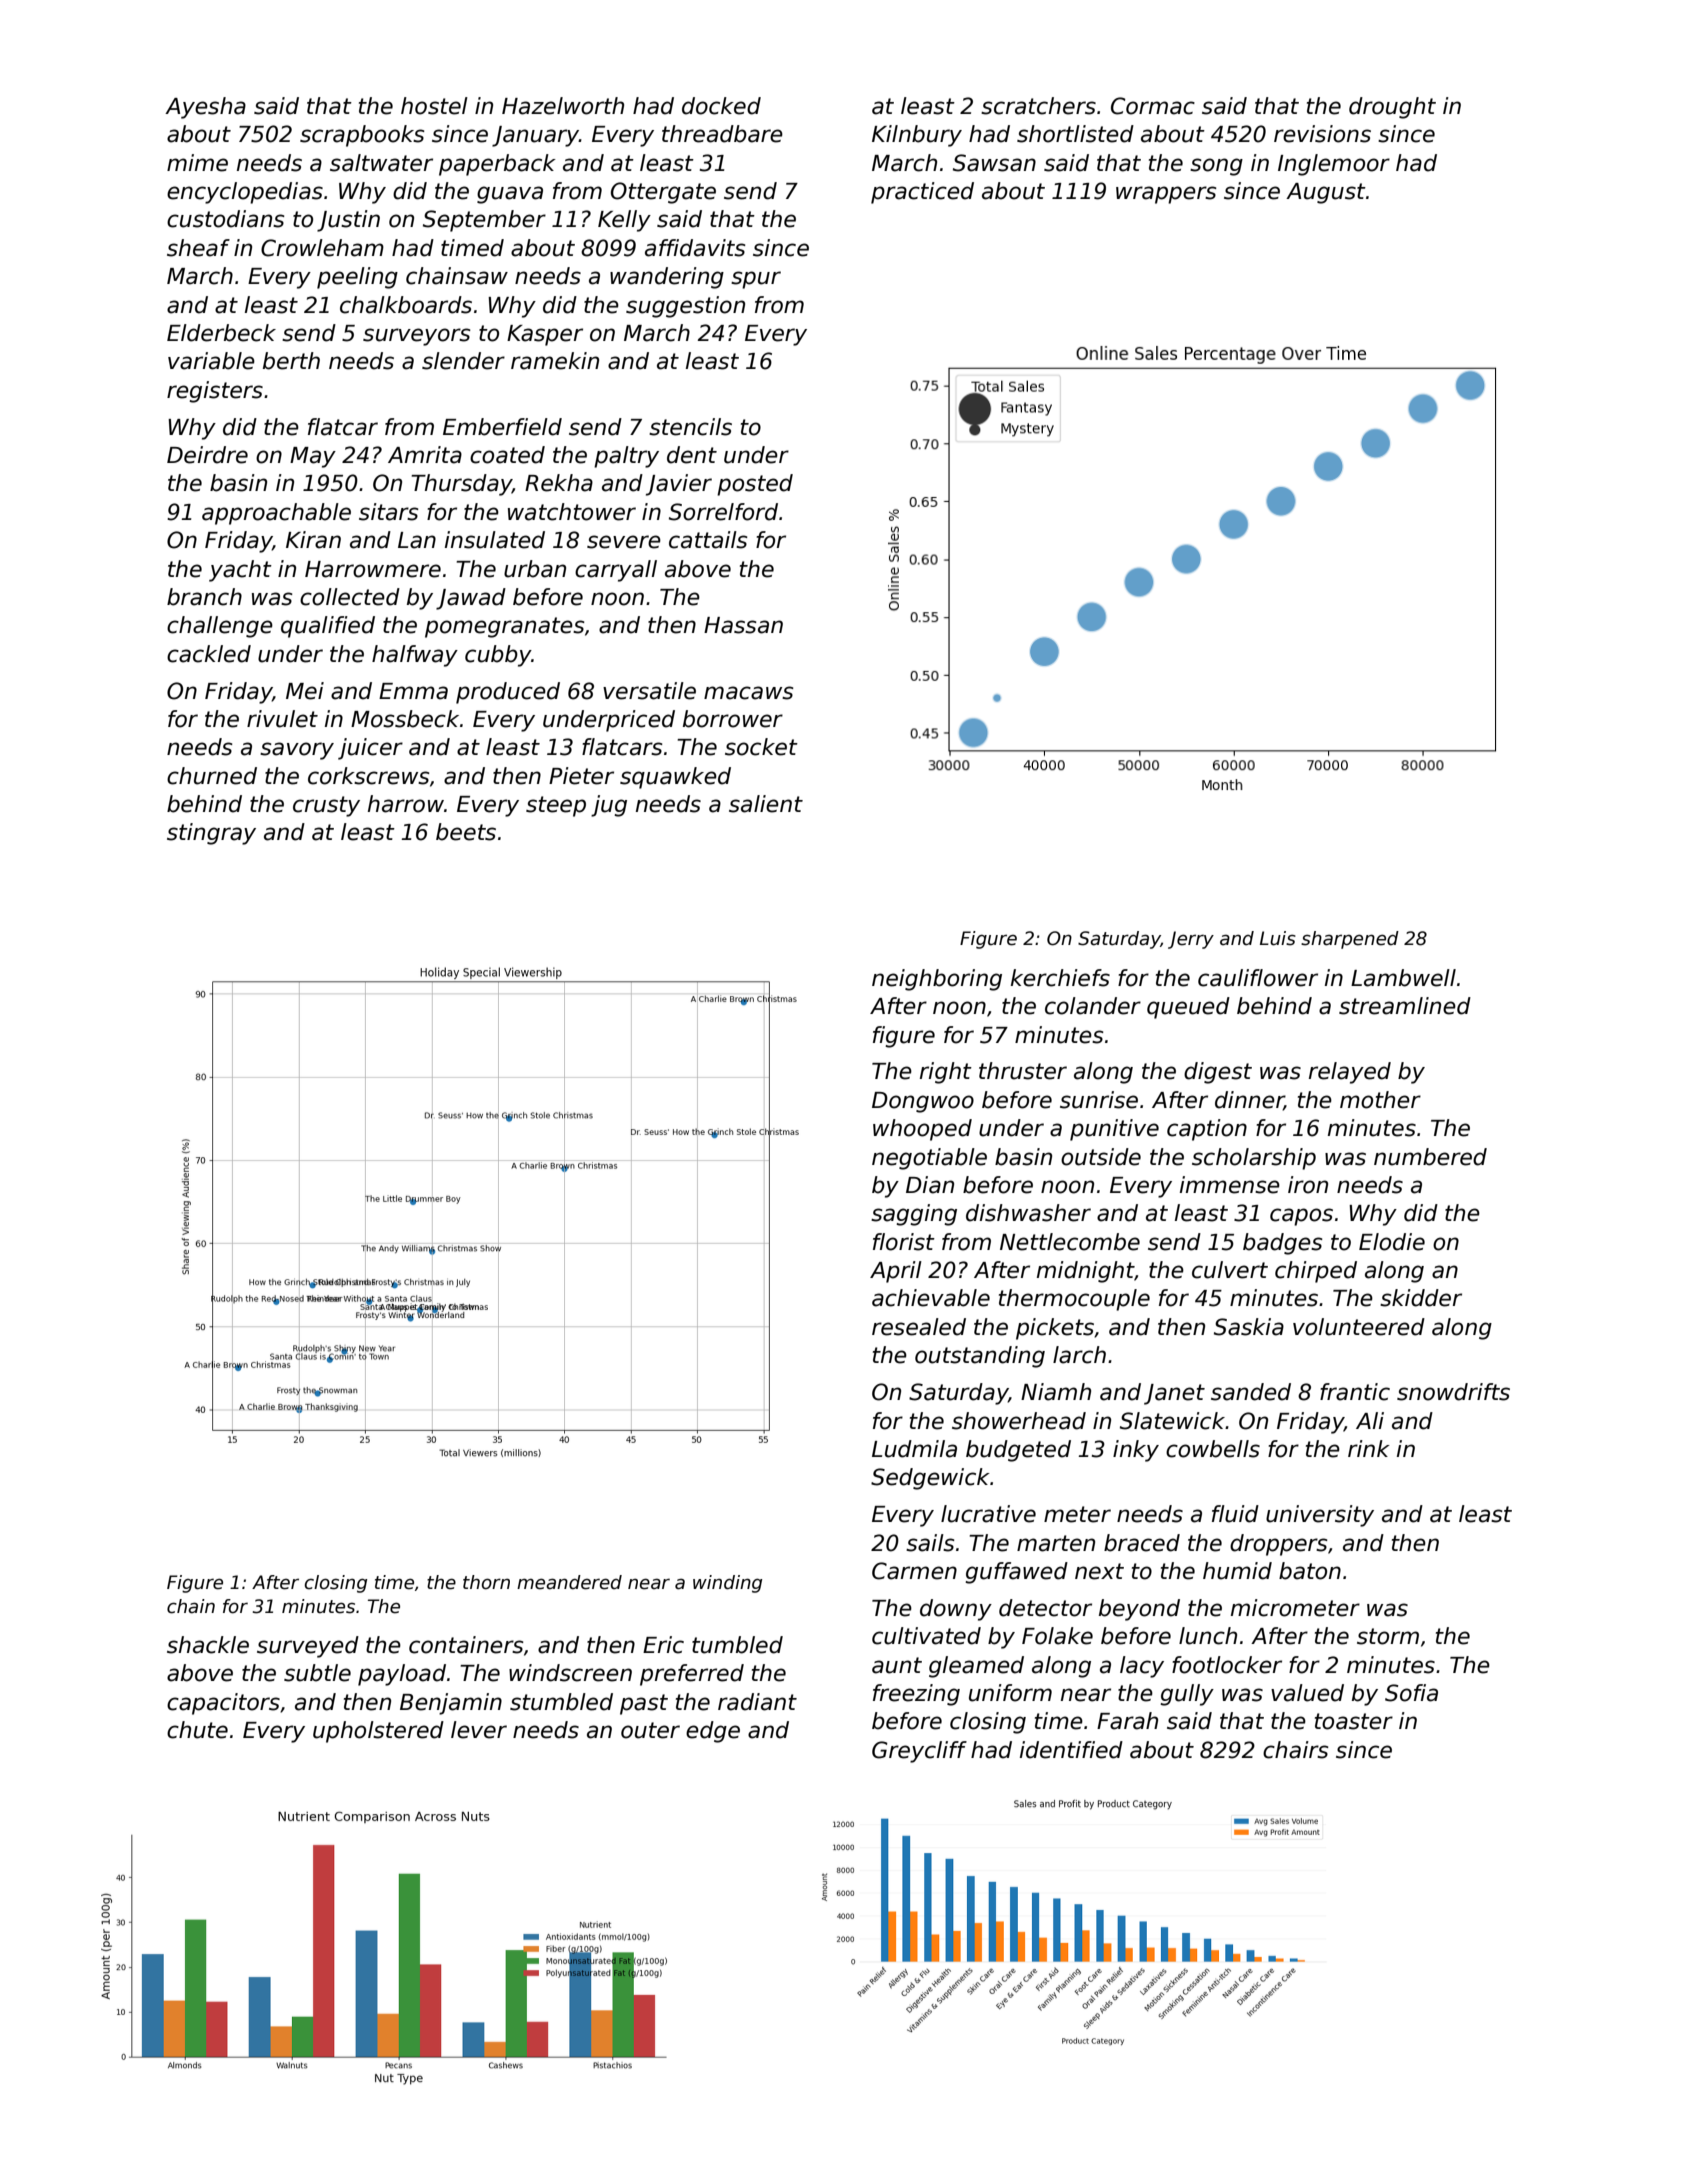 The image size is (1683, 2178). I want to click on Ayesha, so click(205, 108).
